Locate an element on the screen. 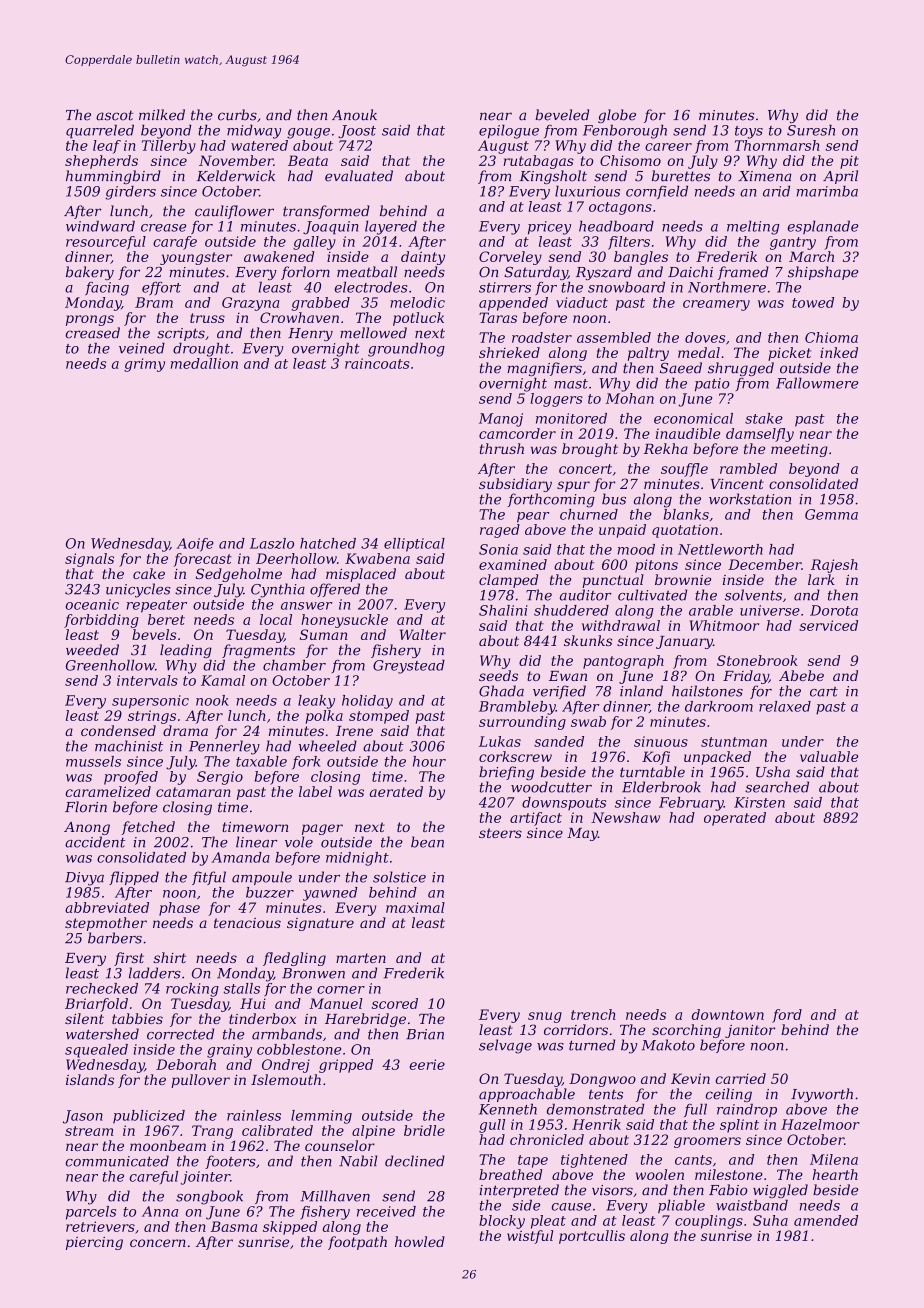 The height and width of the screenshot is (1308, 924). milked is located at coordinates (162, 115).
